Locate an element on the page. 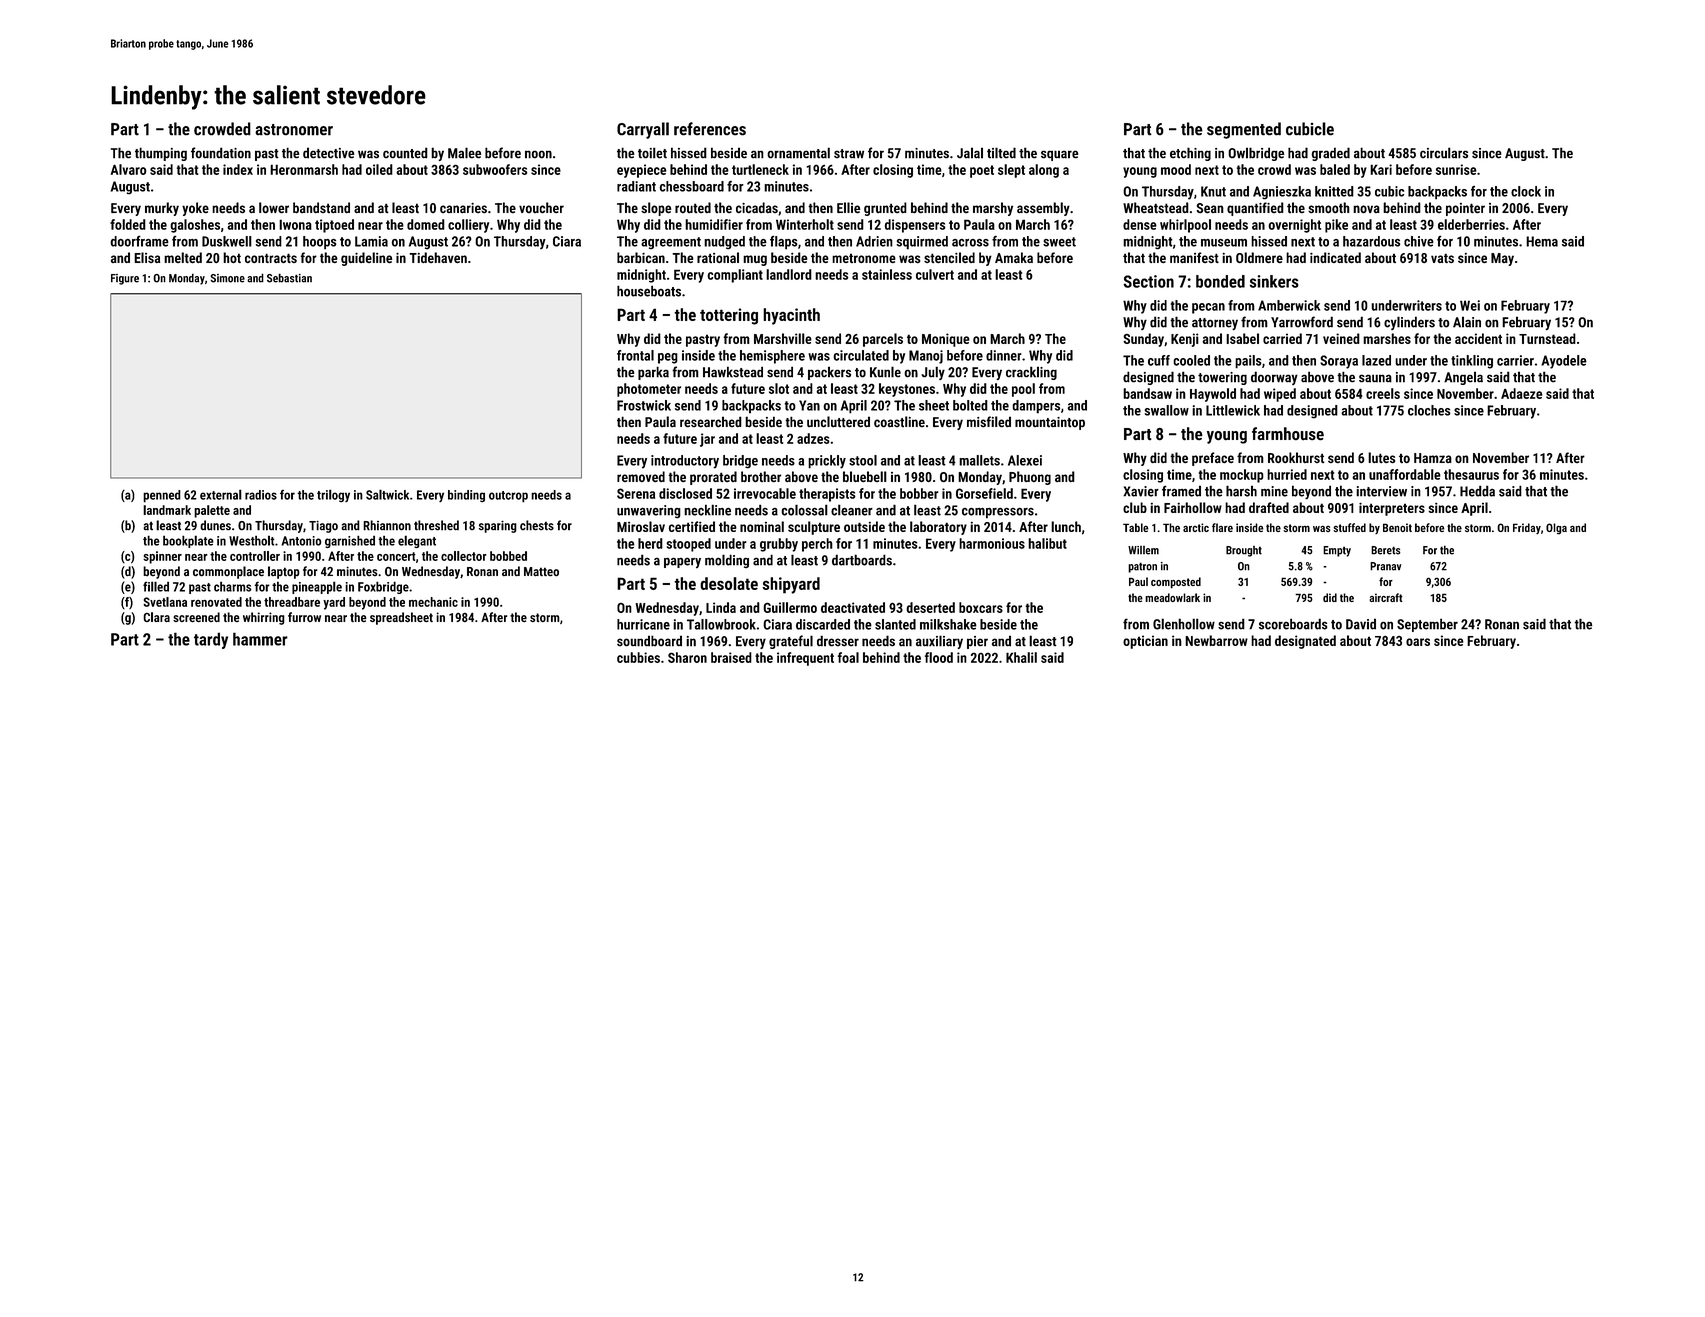  references is located at coordinates (710, 129).
